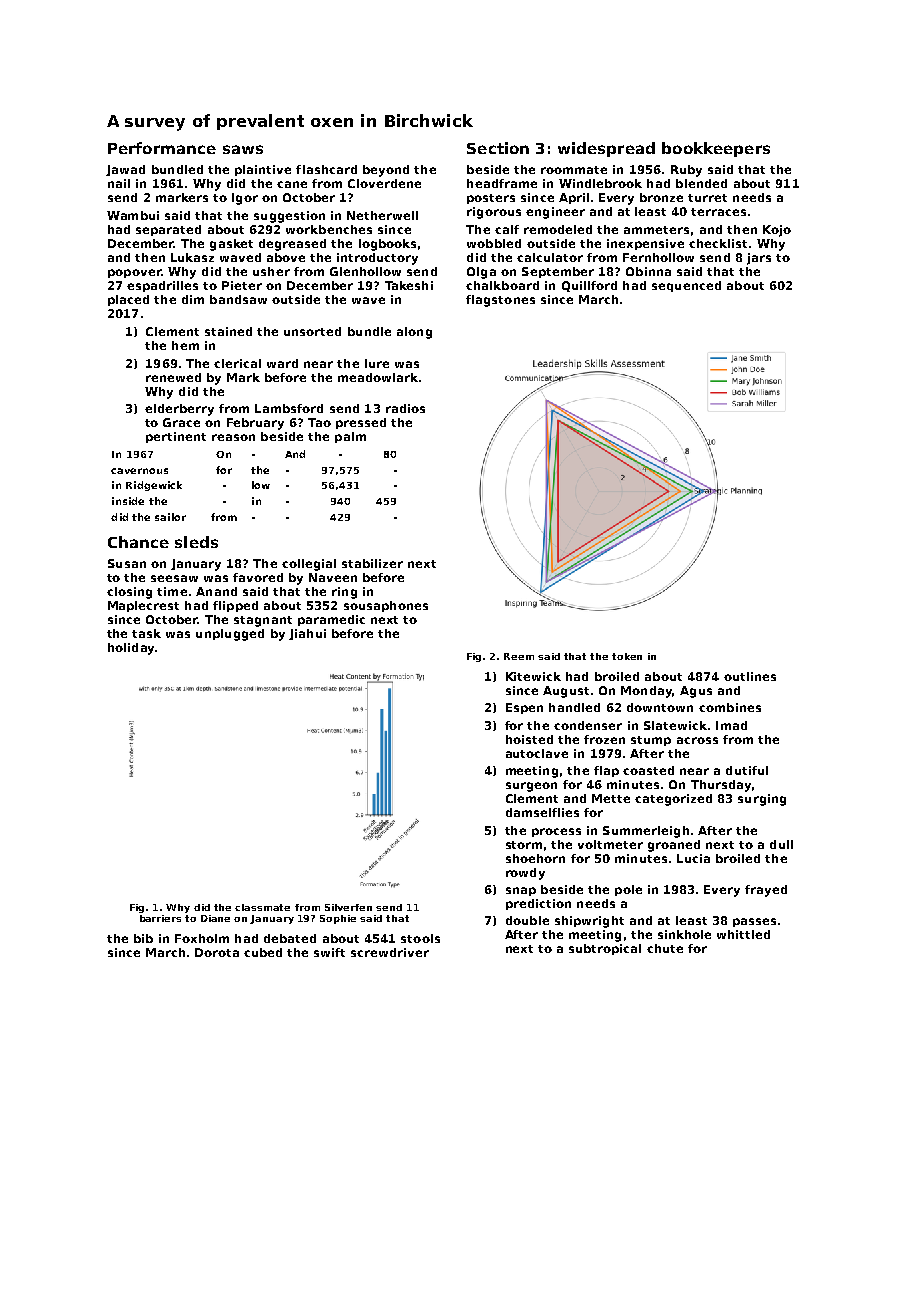 The width and height of the image is (908, 1316). Describe the element at coordinates (348, 907) in the image. I see `Silverfen` at that location.
